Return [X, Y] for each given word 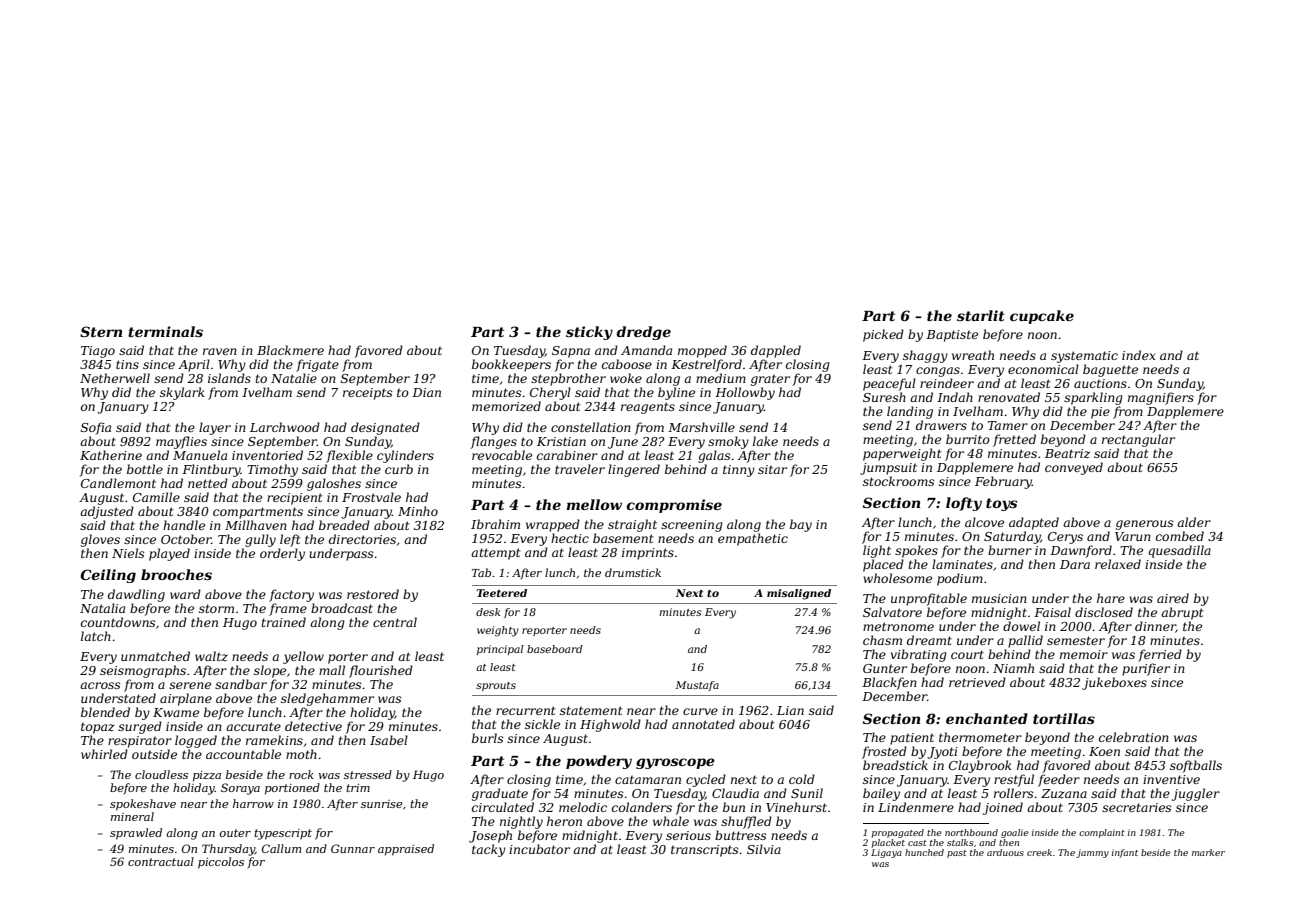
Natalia [102, 608]
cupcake [1042, 317]
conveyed [1074, 468]
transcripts [704, 851]
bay [801, 525]
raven [220, 351]
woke [626, 378]
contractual [161, 861]
